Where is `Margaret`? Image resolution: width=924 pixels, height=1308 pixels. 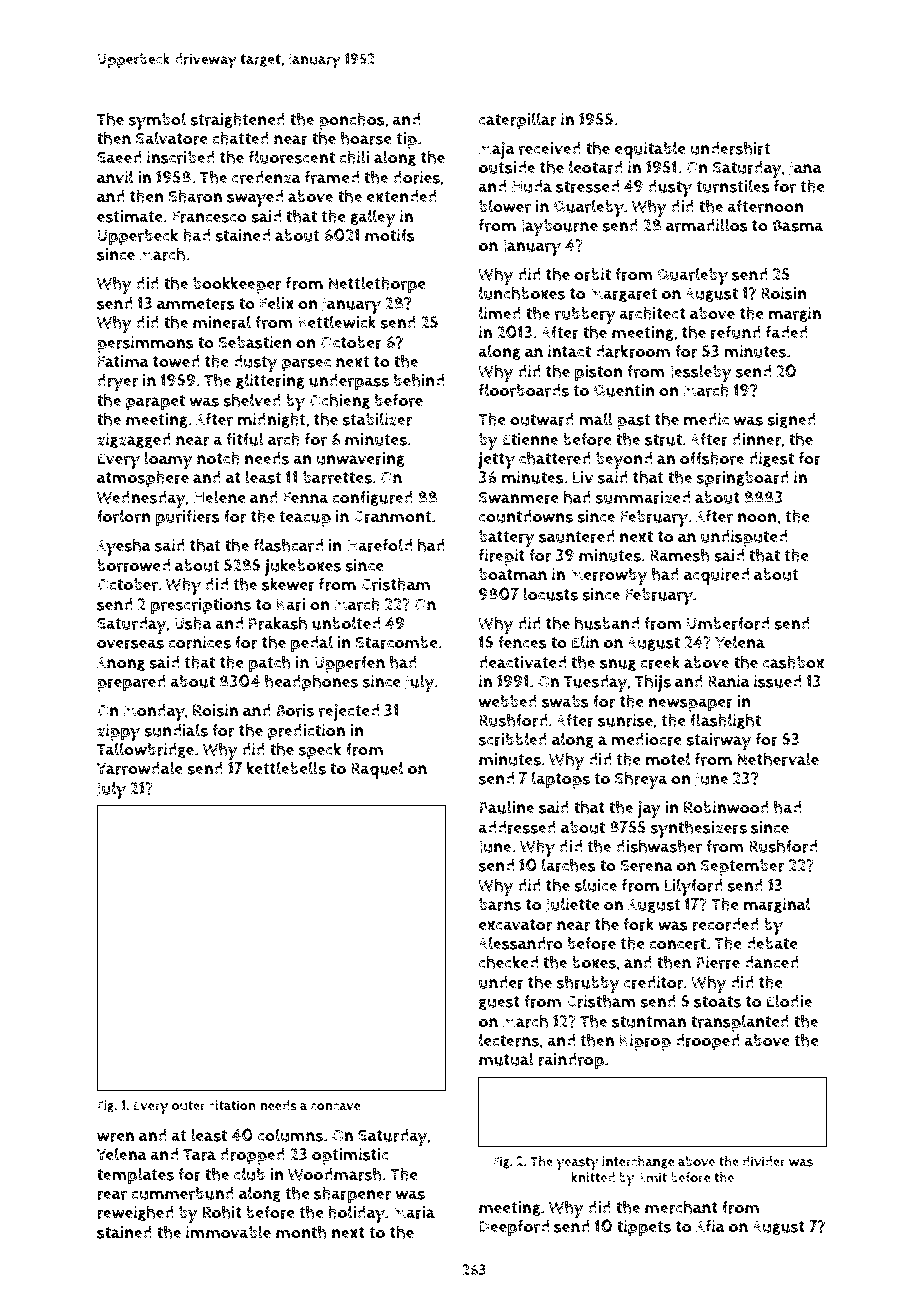
Margaret is located at coordinates (624, 294).
